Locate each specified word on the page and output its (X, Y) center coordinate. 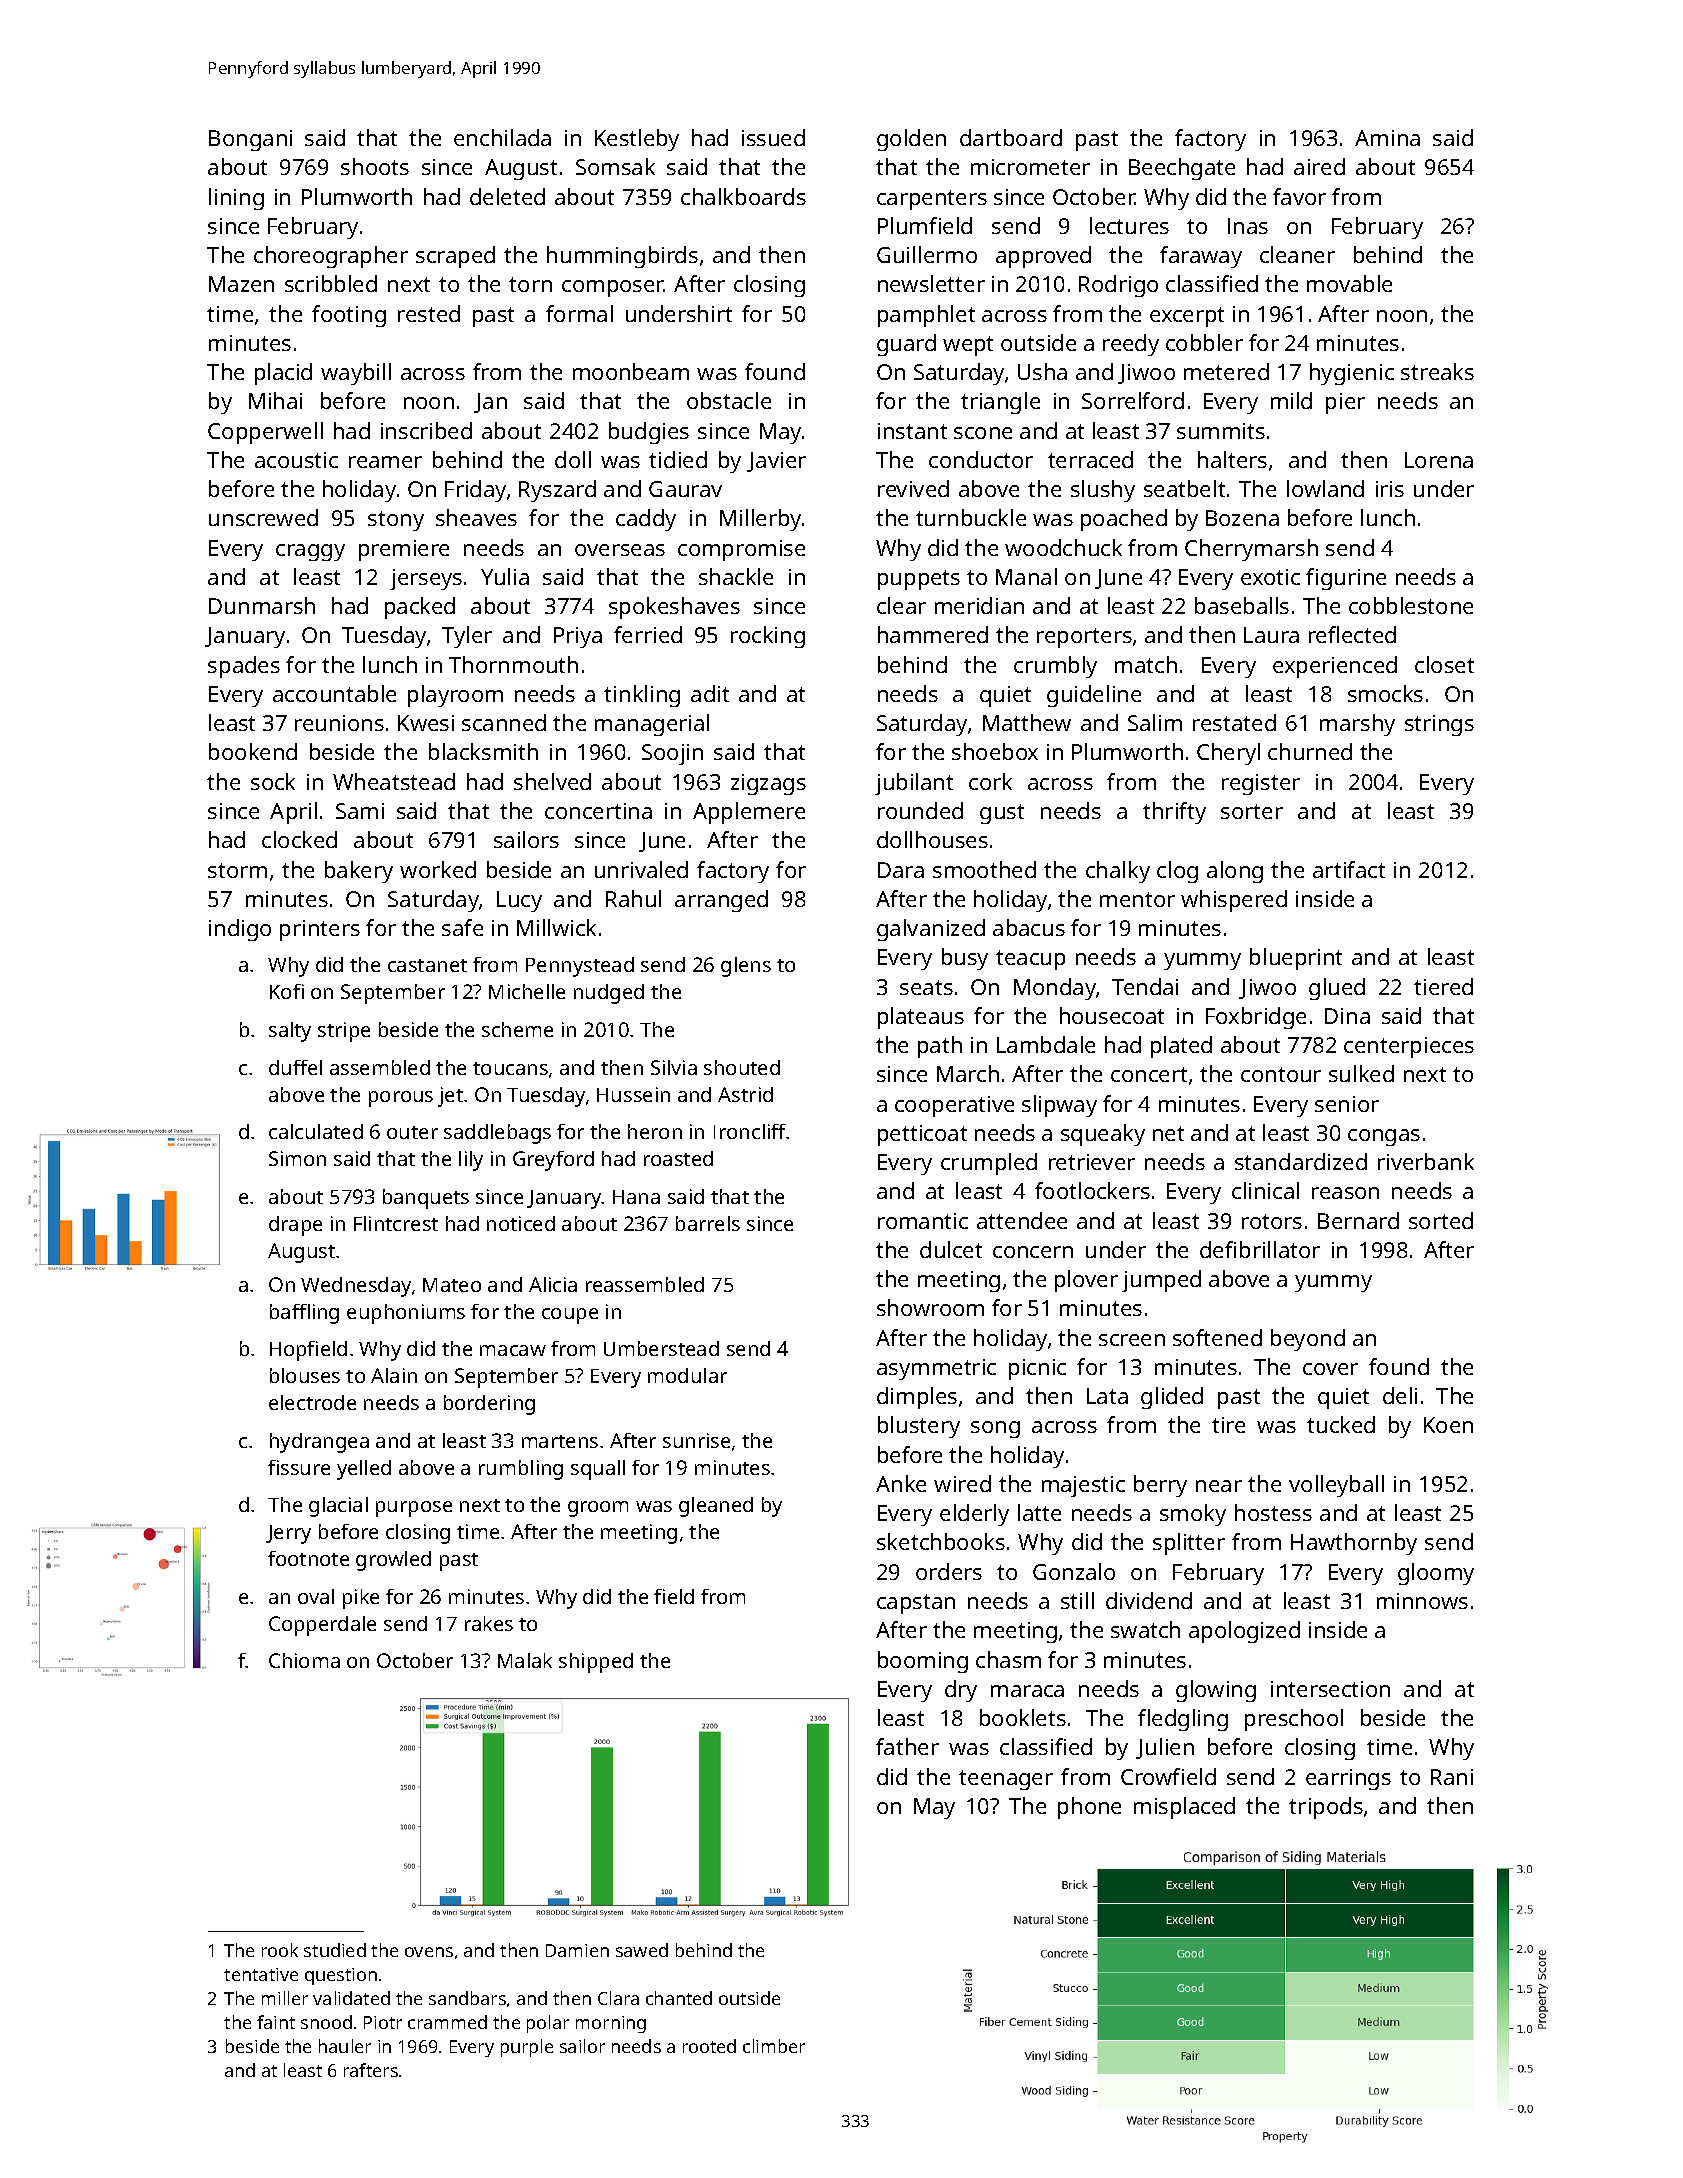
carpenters (932, 200)
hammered (933, 634)
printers (320, 930)
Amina (1387, 138)
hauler (345, 2046)
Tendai (1145, 986)
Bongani (250, 140)
